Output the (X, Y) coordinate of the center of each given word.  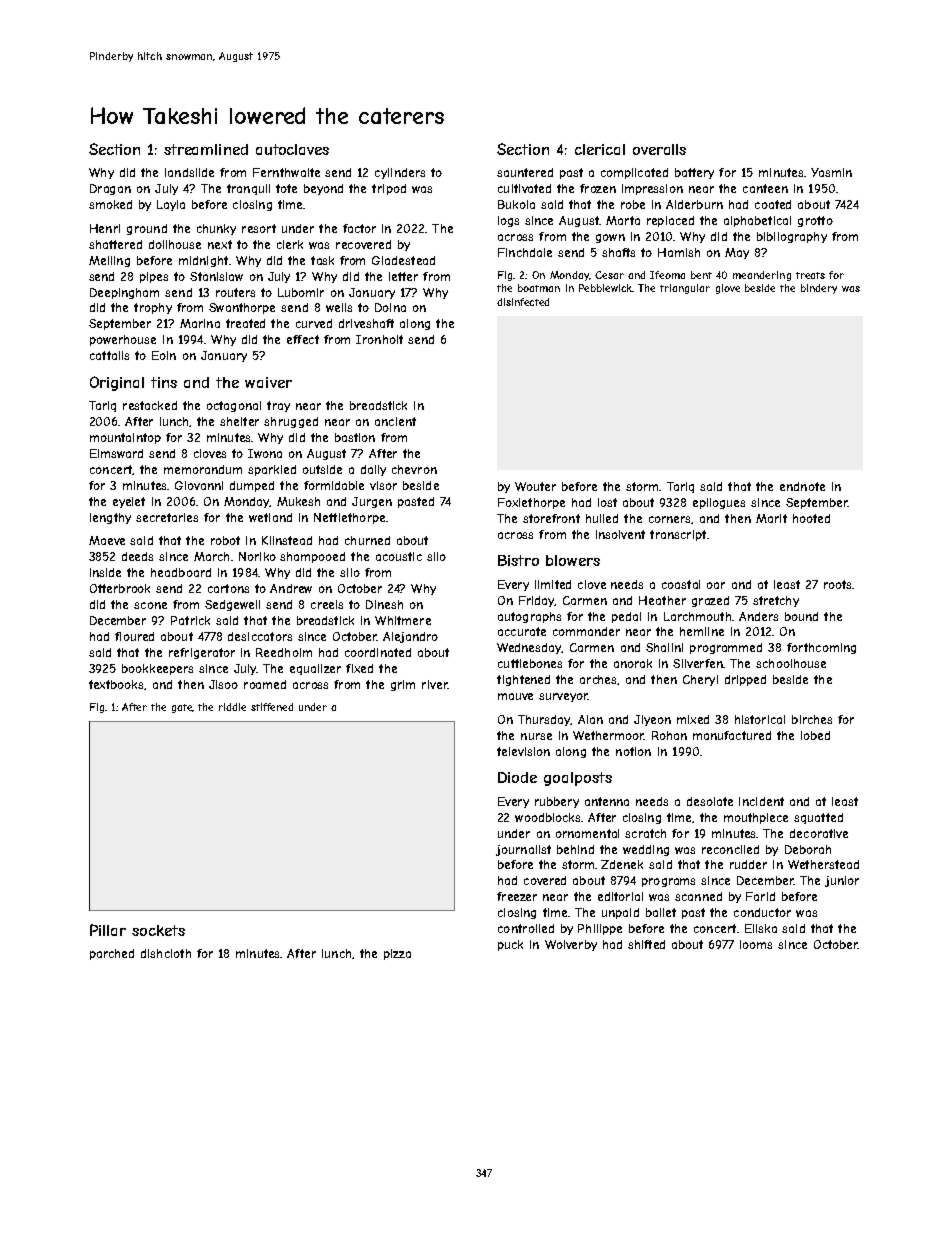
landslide (189, 172)
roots (837, 584)
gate (182, 708)
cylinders (400, 173)
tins (164, 382)
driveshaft (366, 323)
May (737, 253)
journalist (523, 850)
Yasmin (831, 172)
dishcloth (166, 953)
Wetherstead (823, 864)
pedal (626, 617)
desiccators (260, 636)
